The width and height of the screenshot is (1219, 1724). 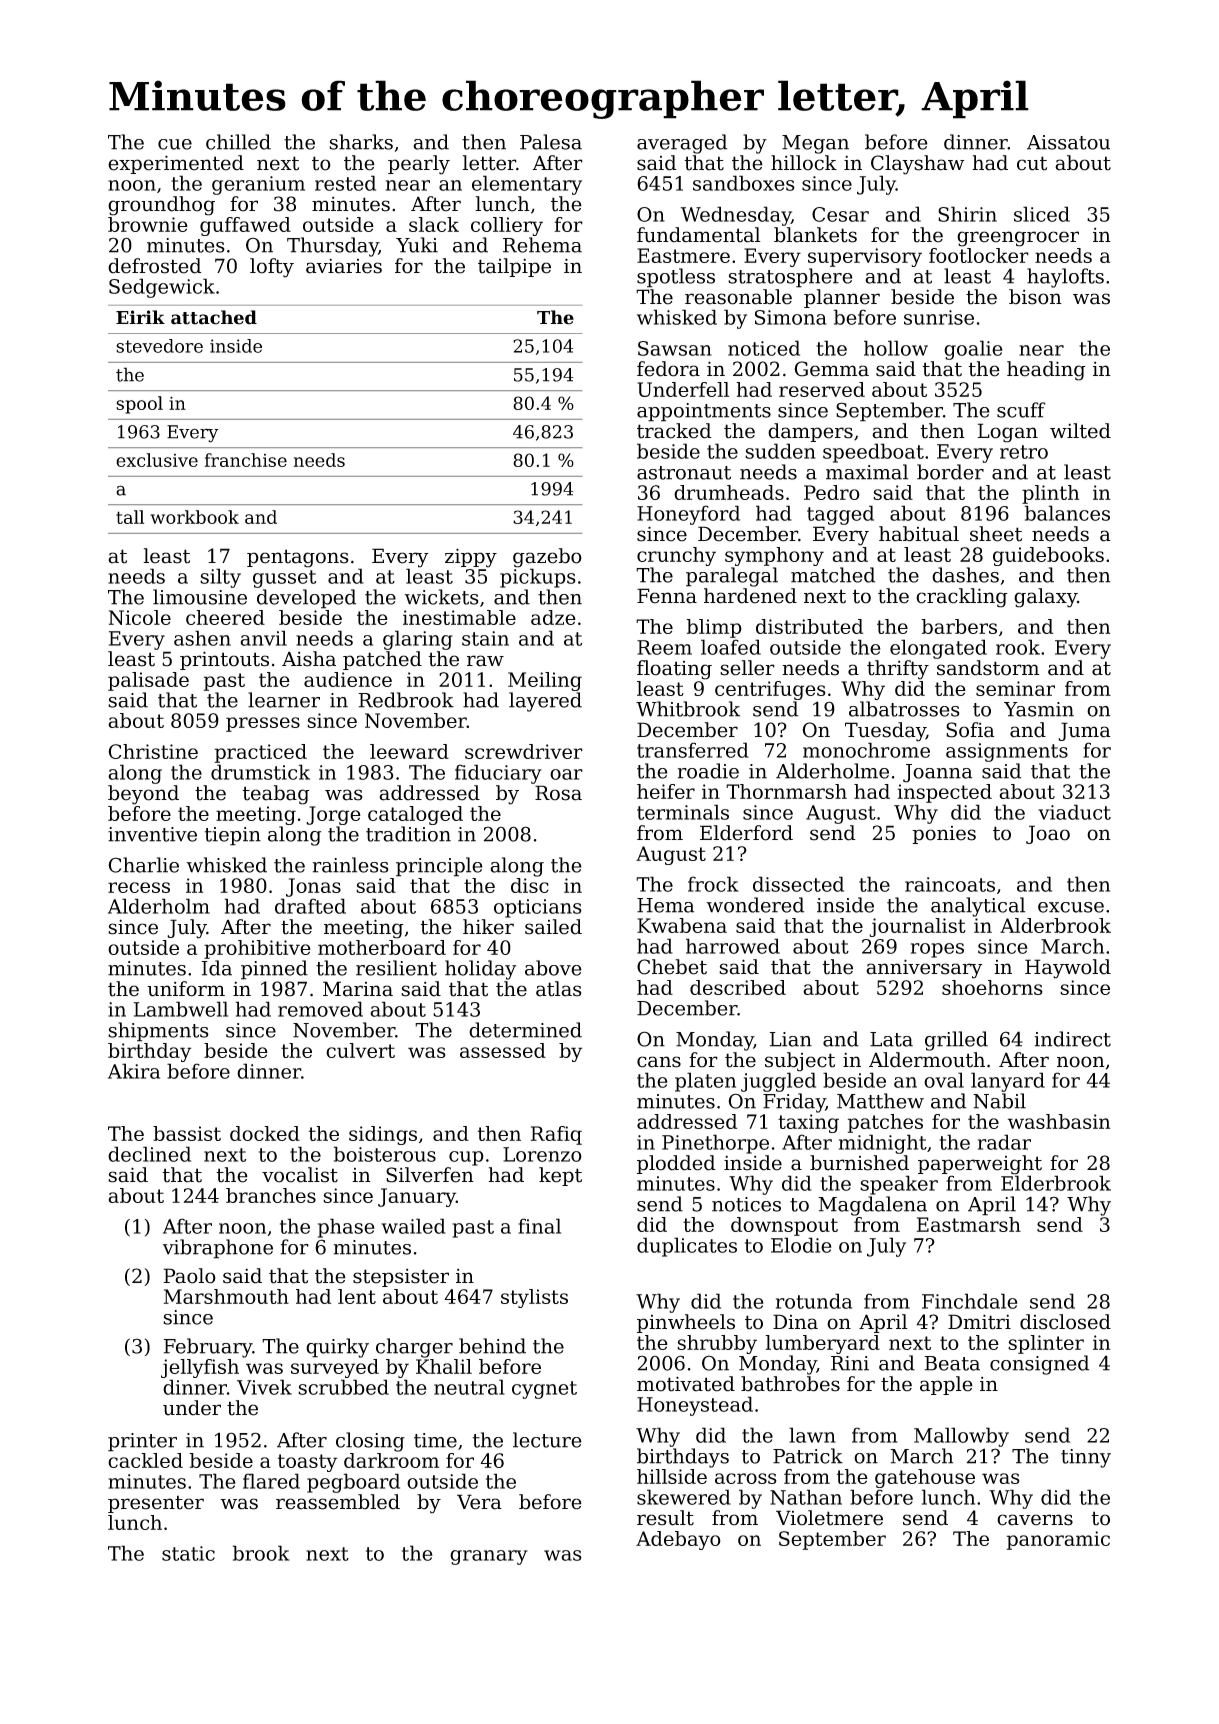 I want to click on Finchdale, so click(x=970, y=1301).
